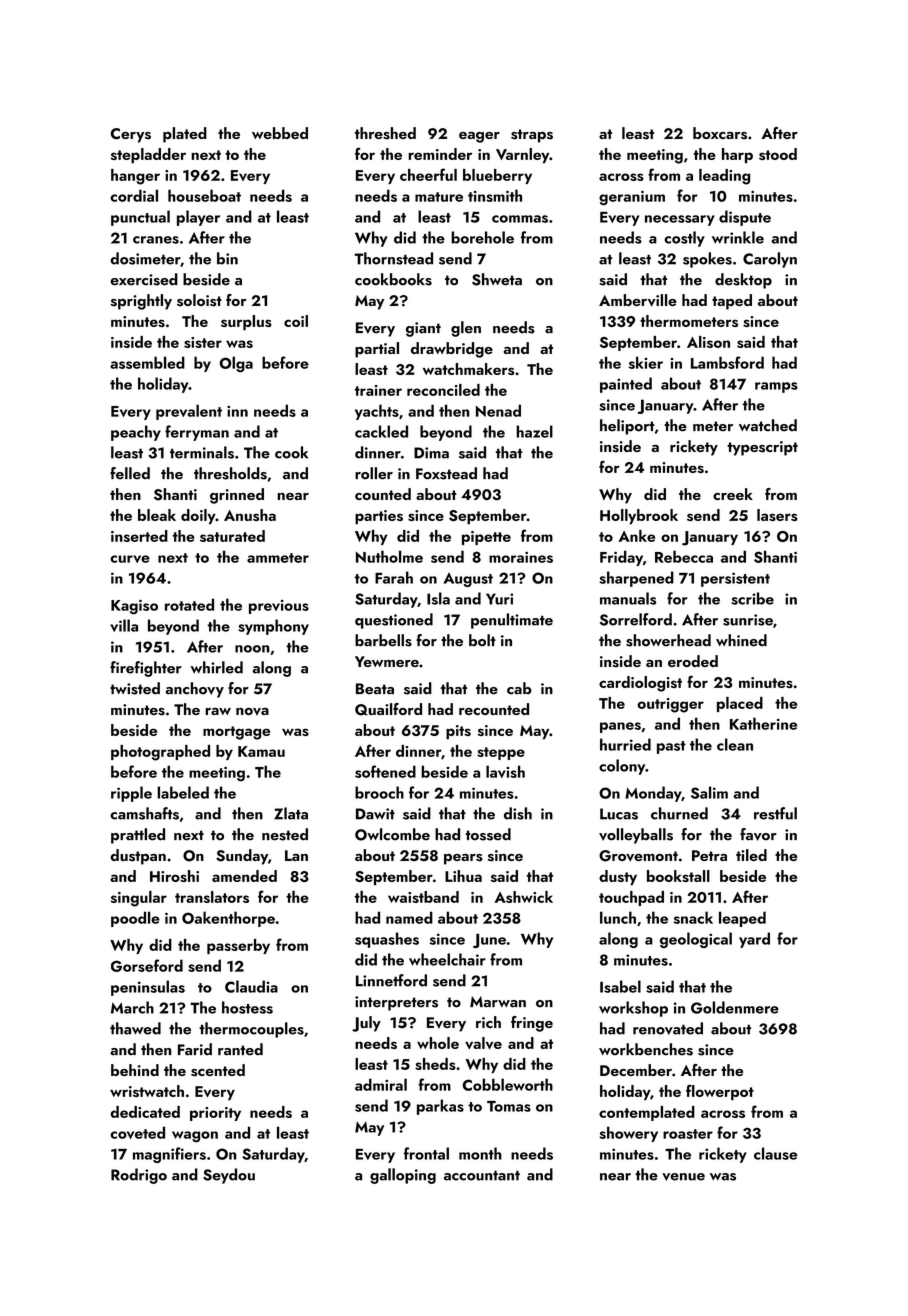 This document has height=1316, width=908. I want to click on Monday, so click(653, 794).
